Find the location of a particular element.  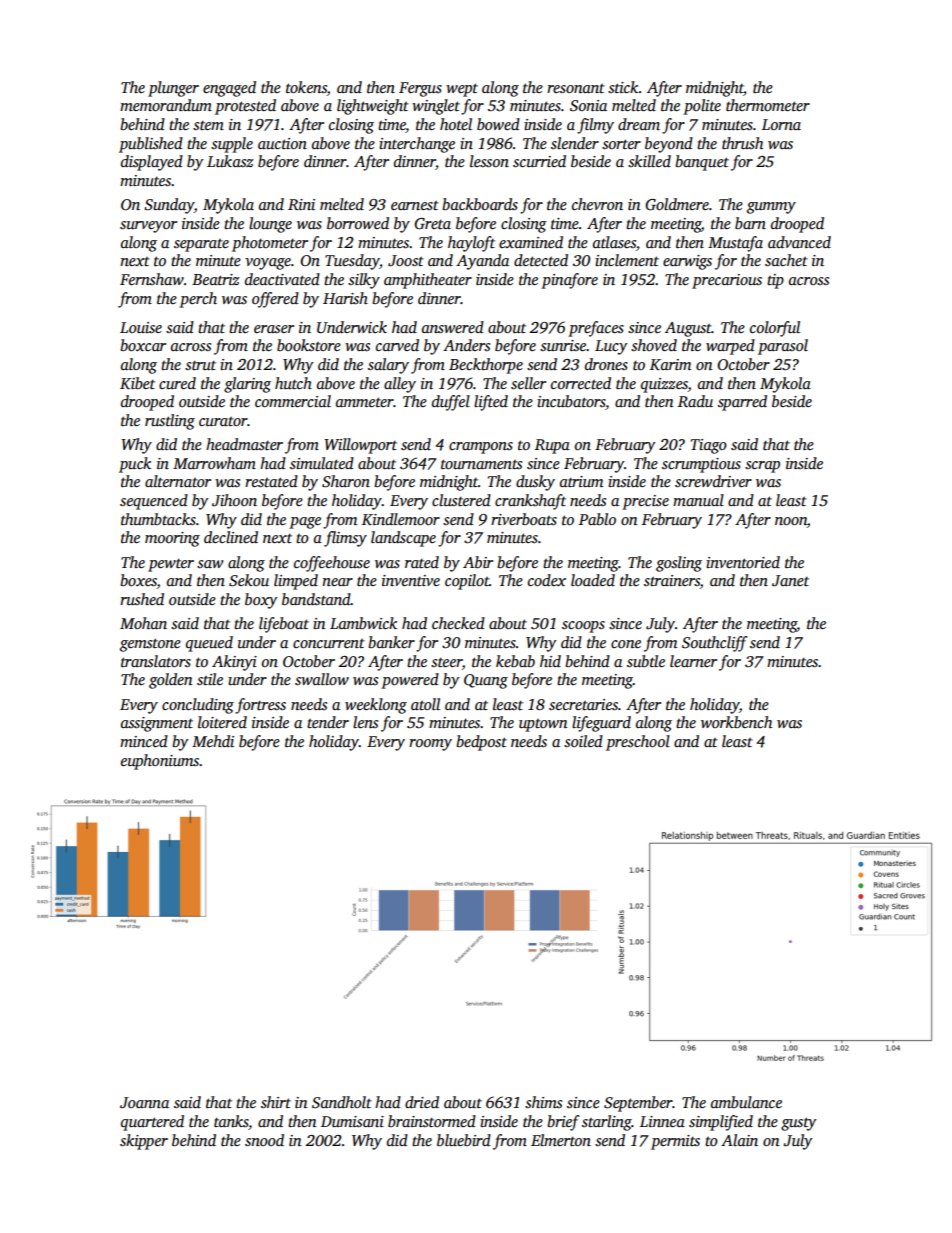

Ayanda is located at coordinates (482, 262).
